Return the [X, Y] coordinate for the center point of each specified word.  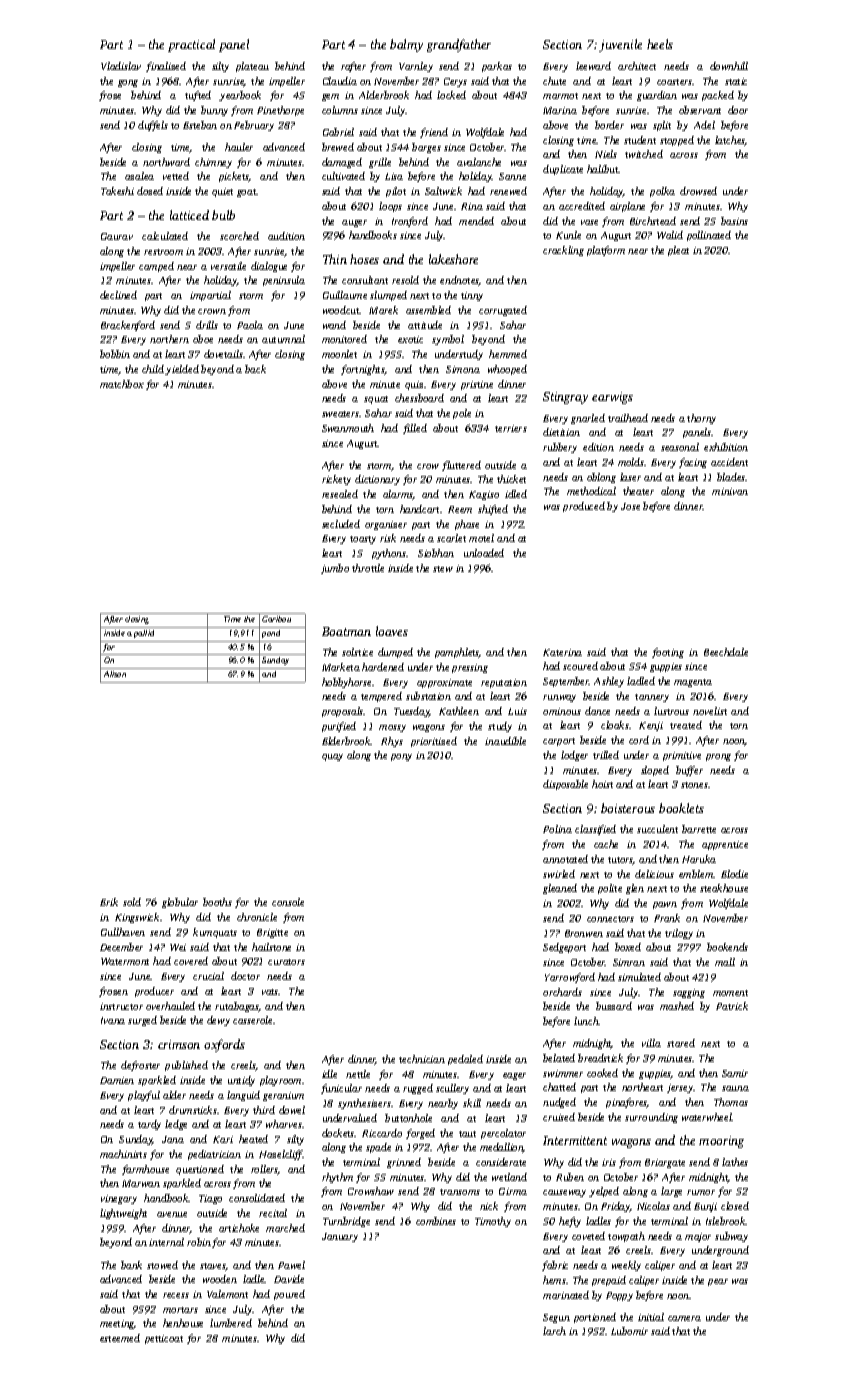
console [288, 902]
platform [606, 251]
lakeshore [453, 259]
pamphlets [457, 653]
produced [584, 507]
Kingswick [137, 918]
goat [247, 193]
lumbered [231, 1323]
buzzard [614, 1006]
